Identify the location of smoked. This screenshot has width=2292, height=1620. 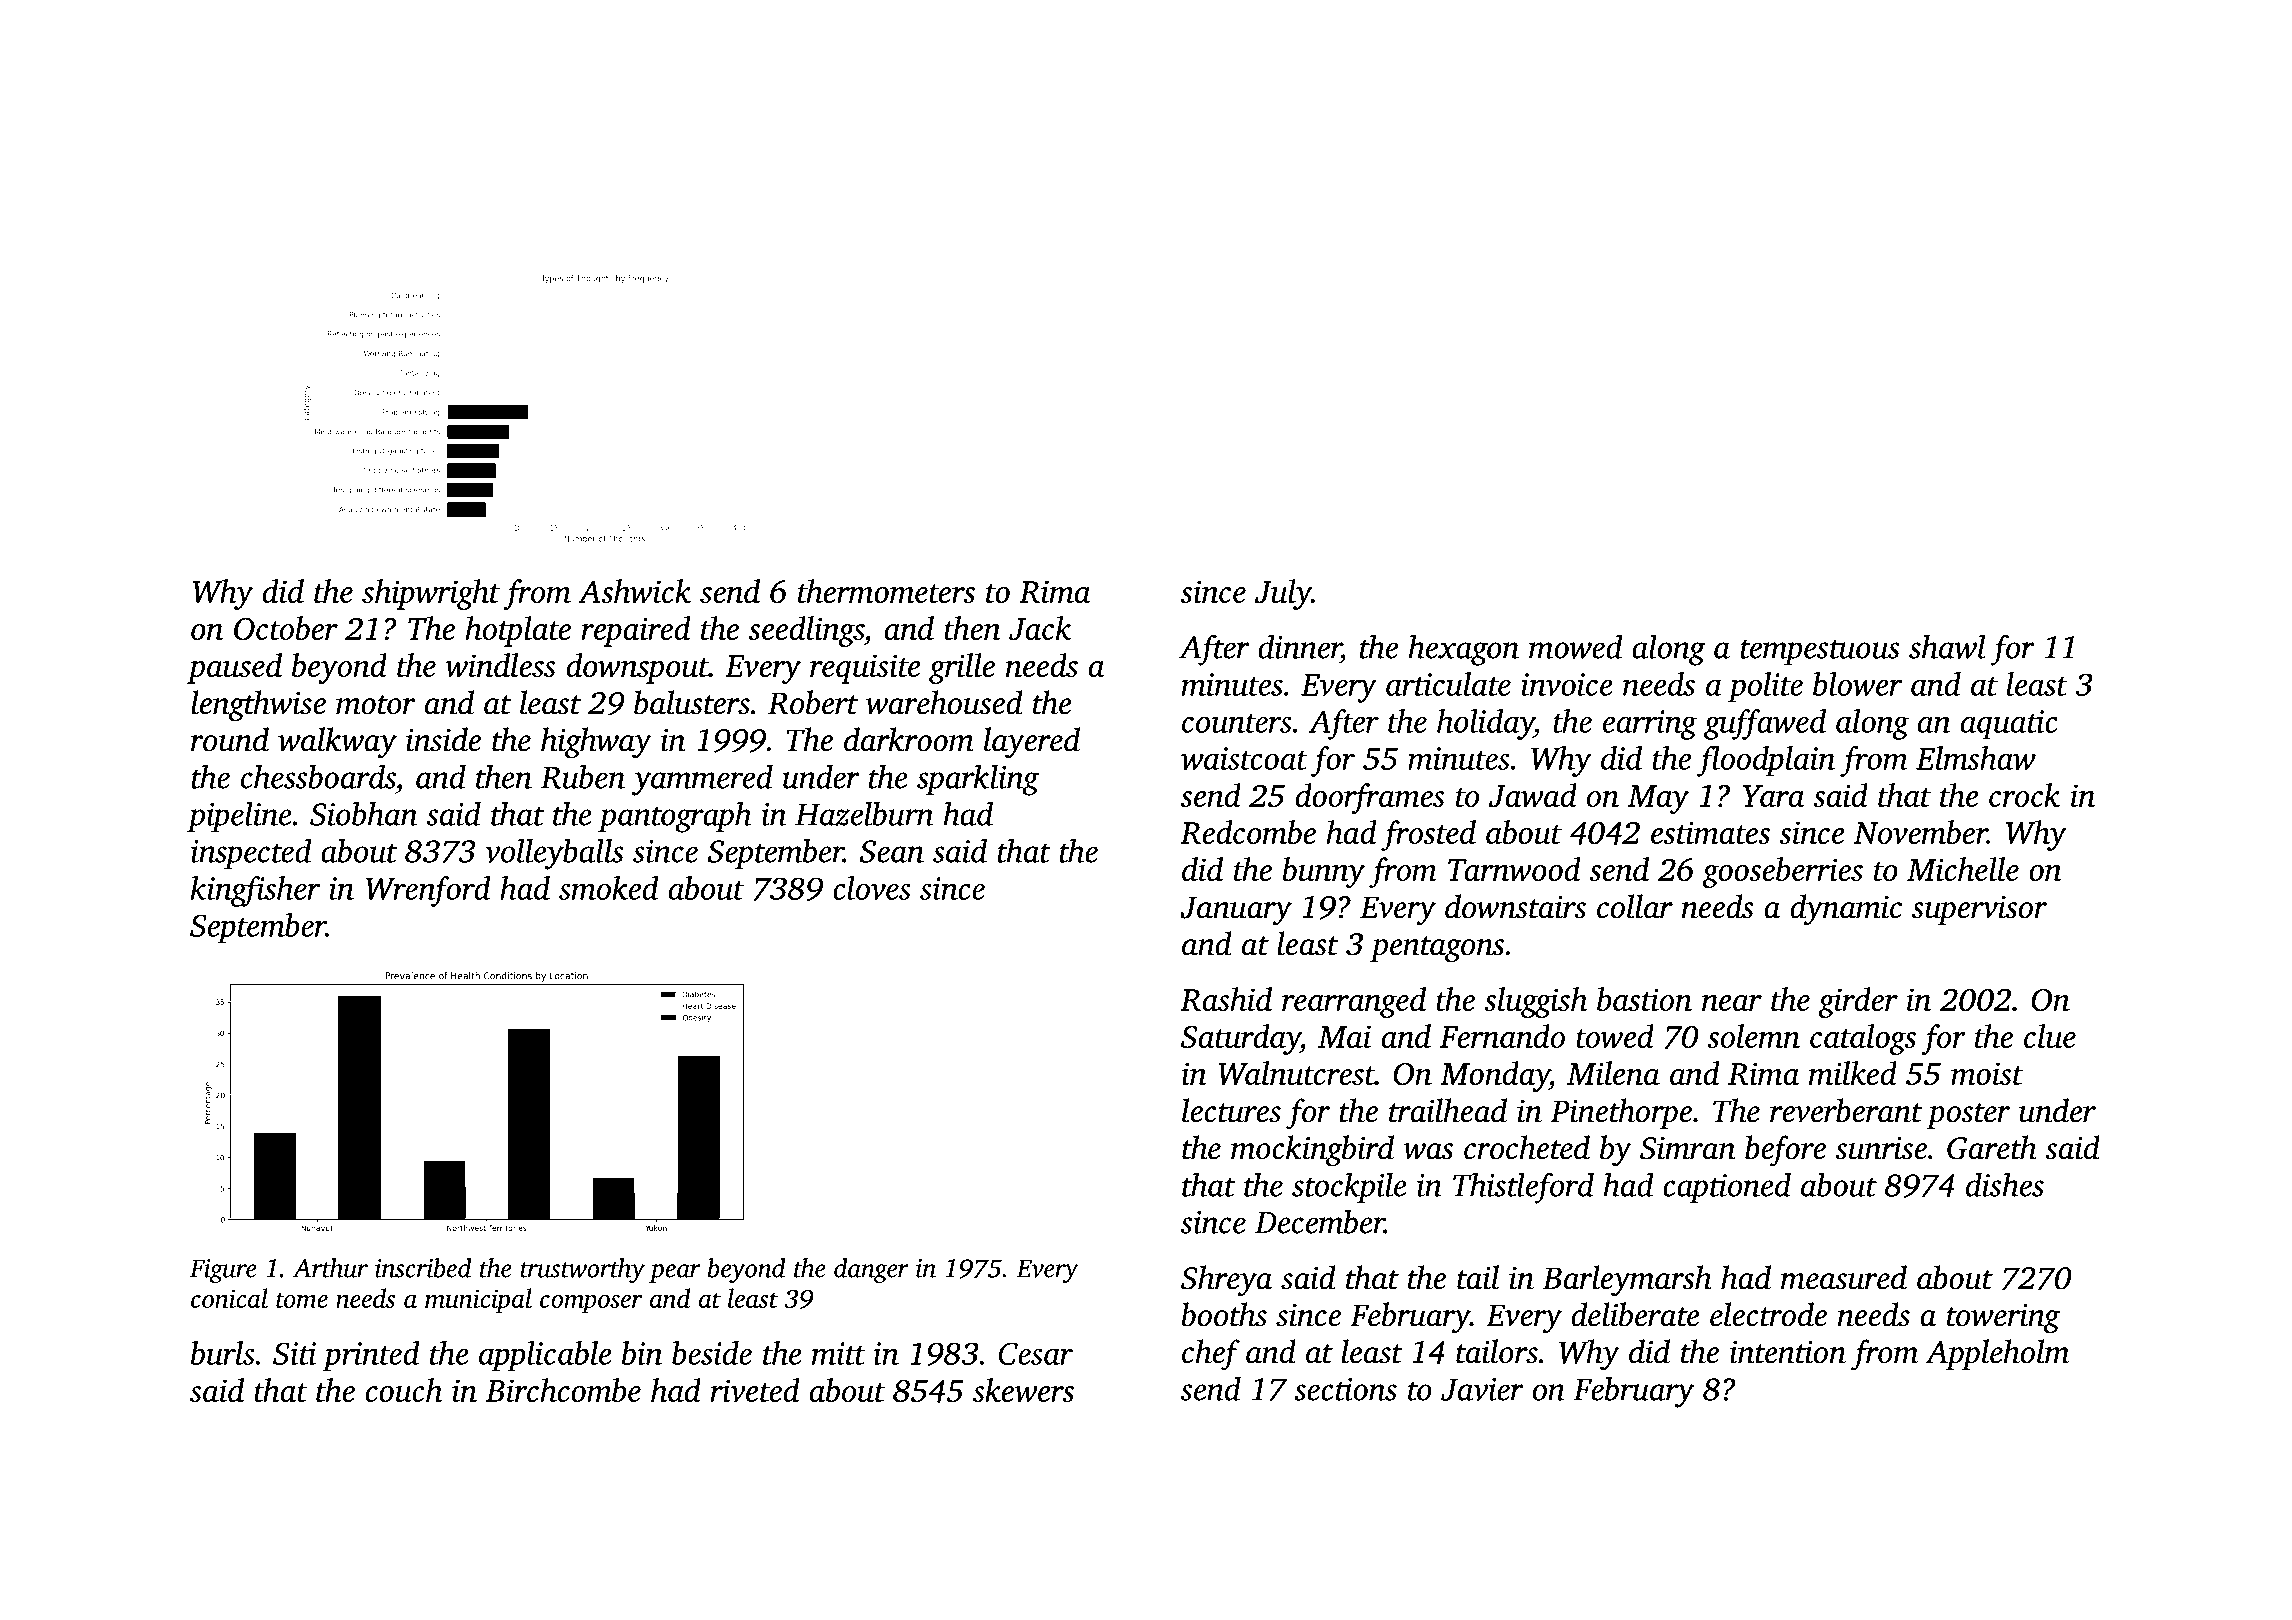
(609, 888).
